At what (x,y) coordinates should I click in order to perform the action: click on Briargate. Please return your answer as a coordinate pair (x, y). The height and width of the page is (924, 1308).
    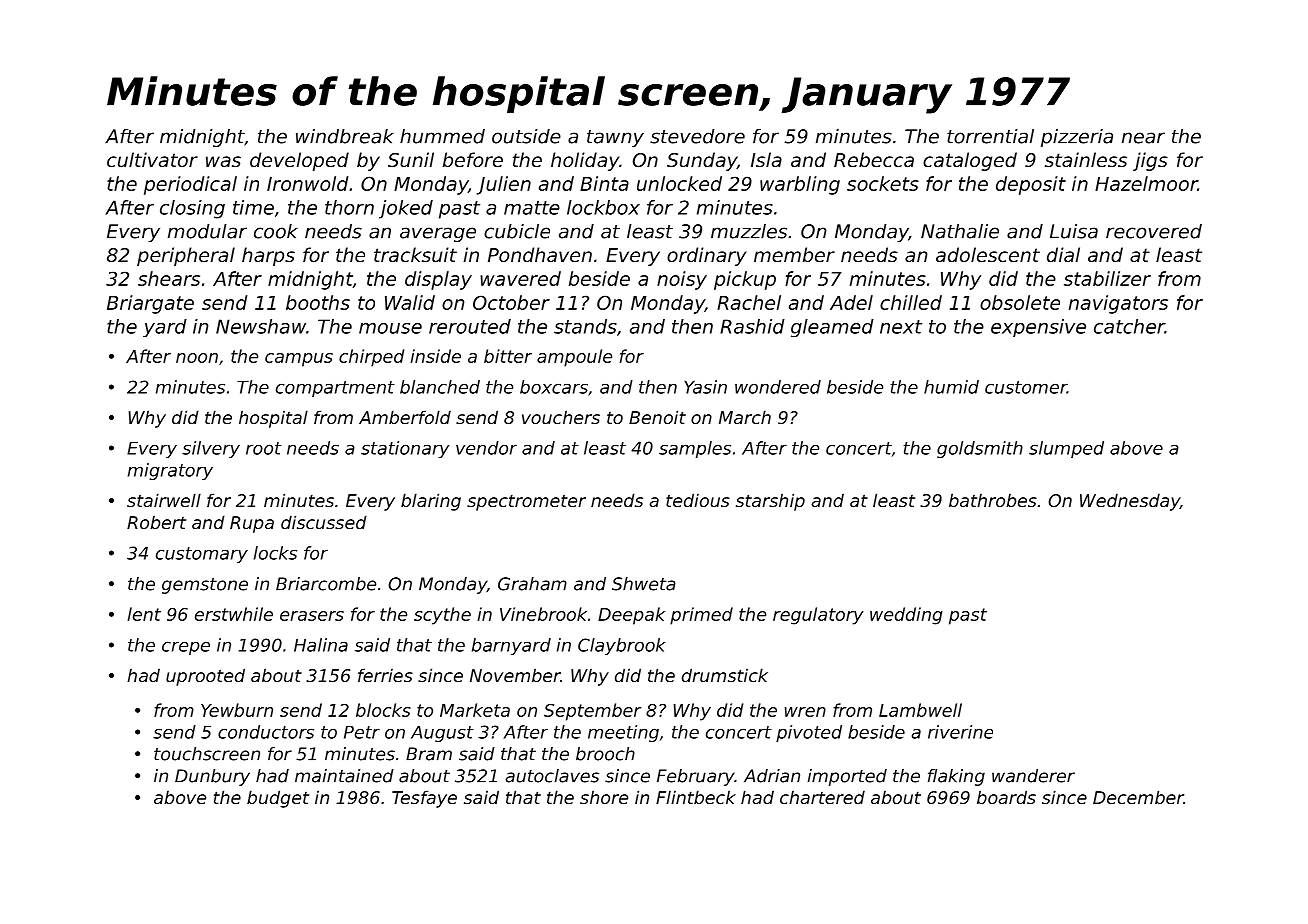
    Looking at the image, I should click on (150, 304).
